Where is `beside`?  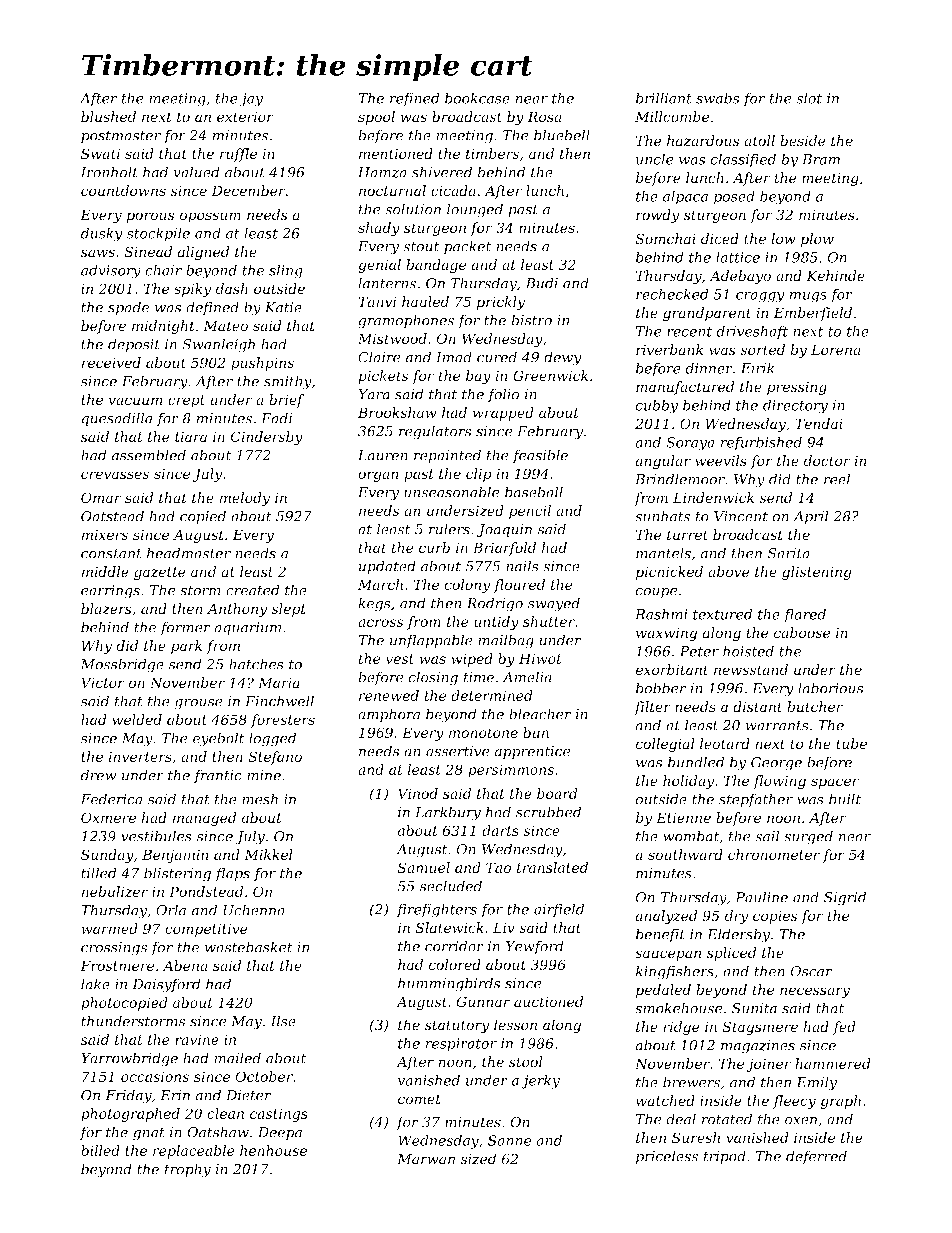
beside is located at coordinates (803, 141).
